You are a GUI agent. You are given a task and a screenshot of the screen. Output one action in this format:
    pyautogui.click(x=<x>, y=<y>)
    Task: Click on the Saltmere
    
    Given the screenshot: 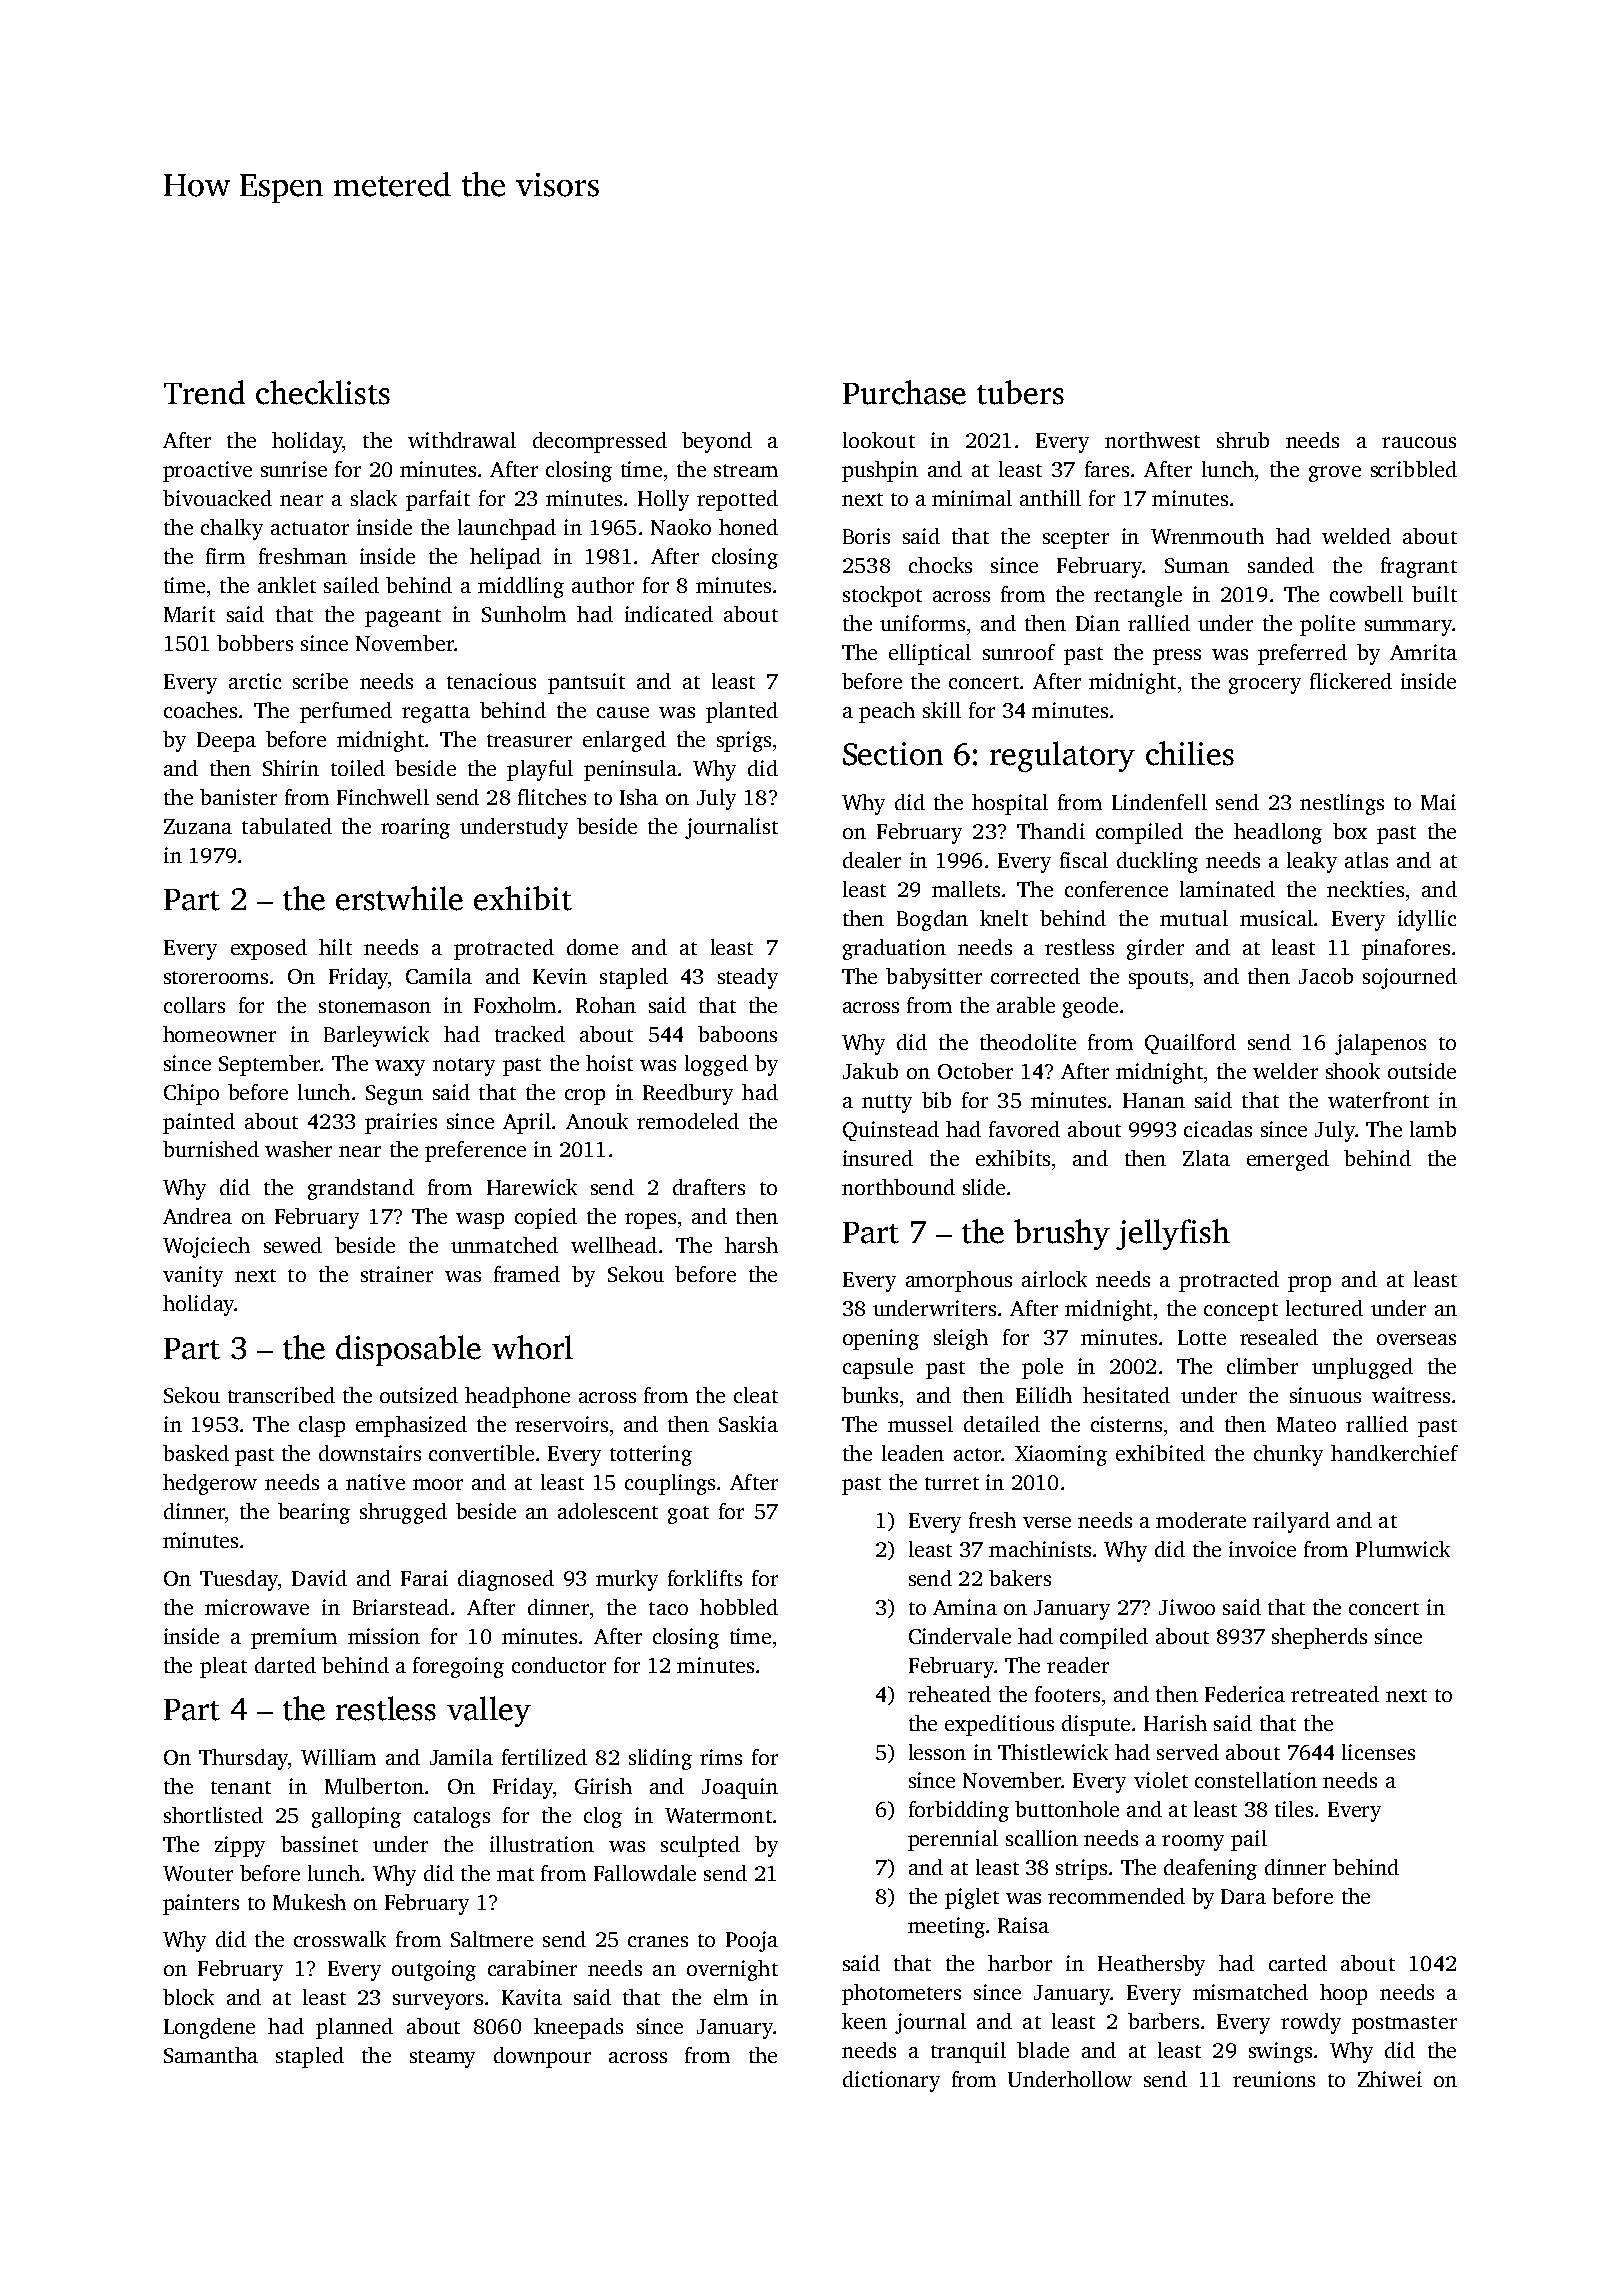 What is the action you would take?
    pyautogui.click(x=492, y=1939)
